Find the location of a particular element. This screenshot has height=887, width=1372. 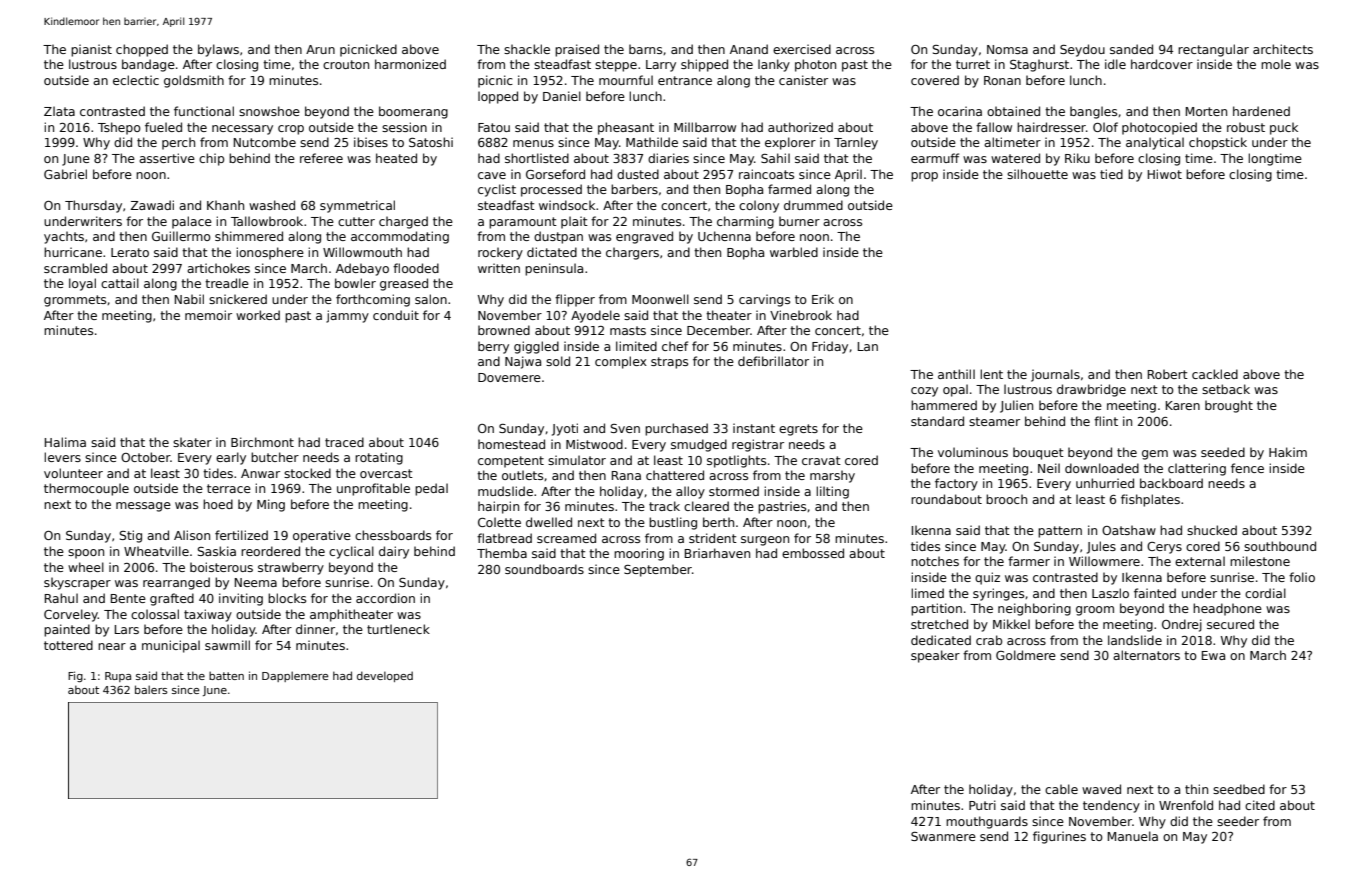

Morten is located at coordinates (1206, 111).
